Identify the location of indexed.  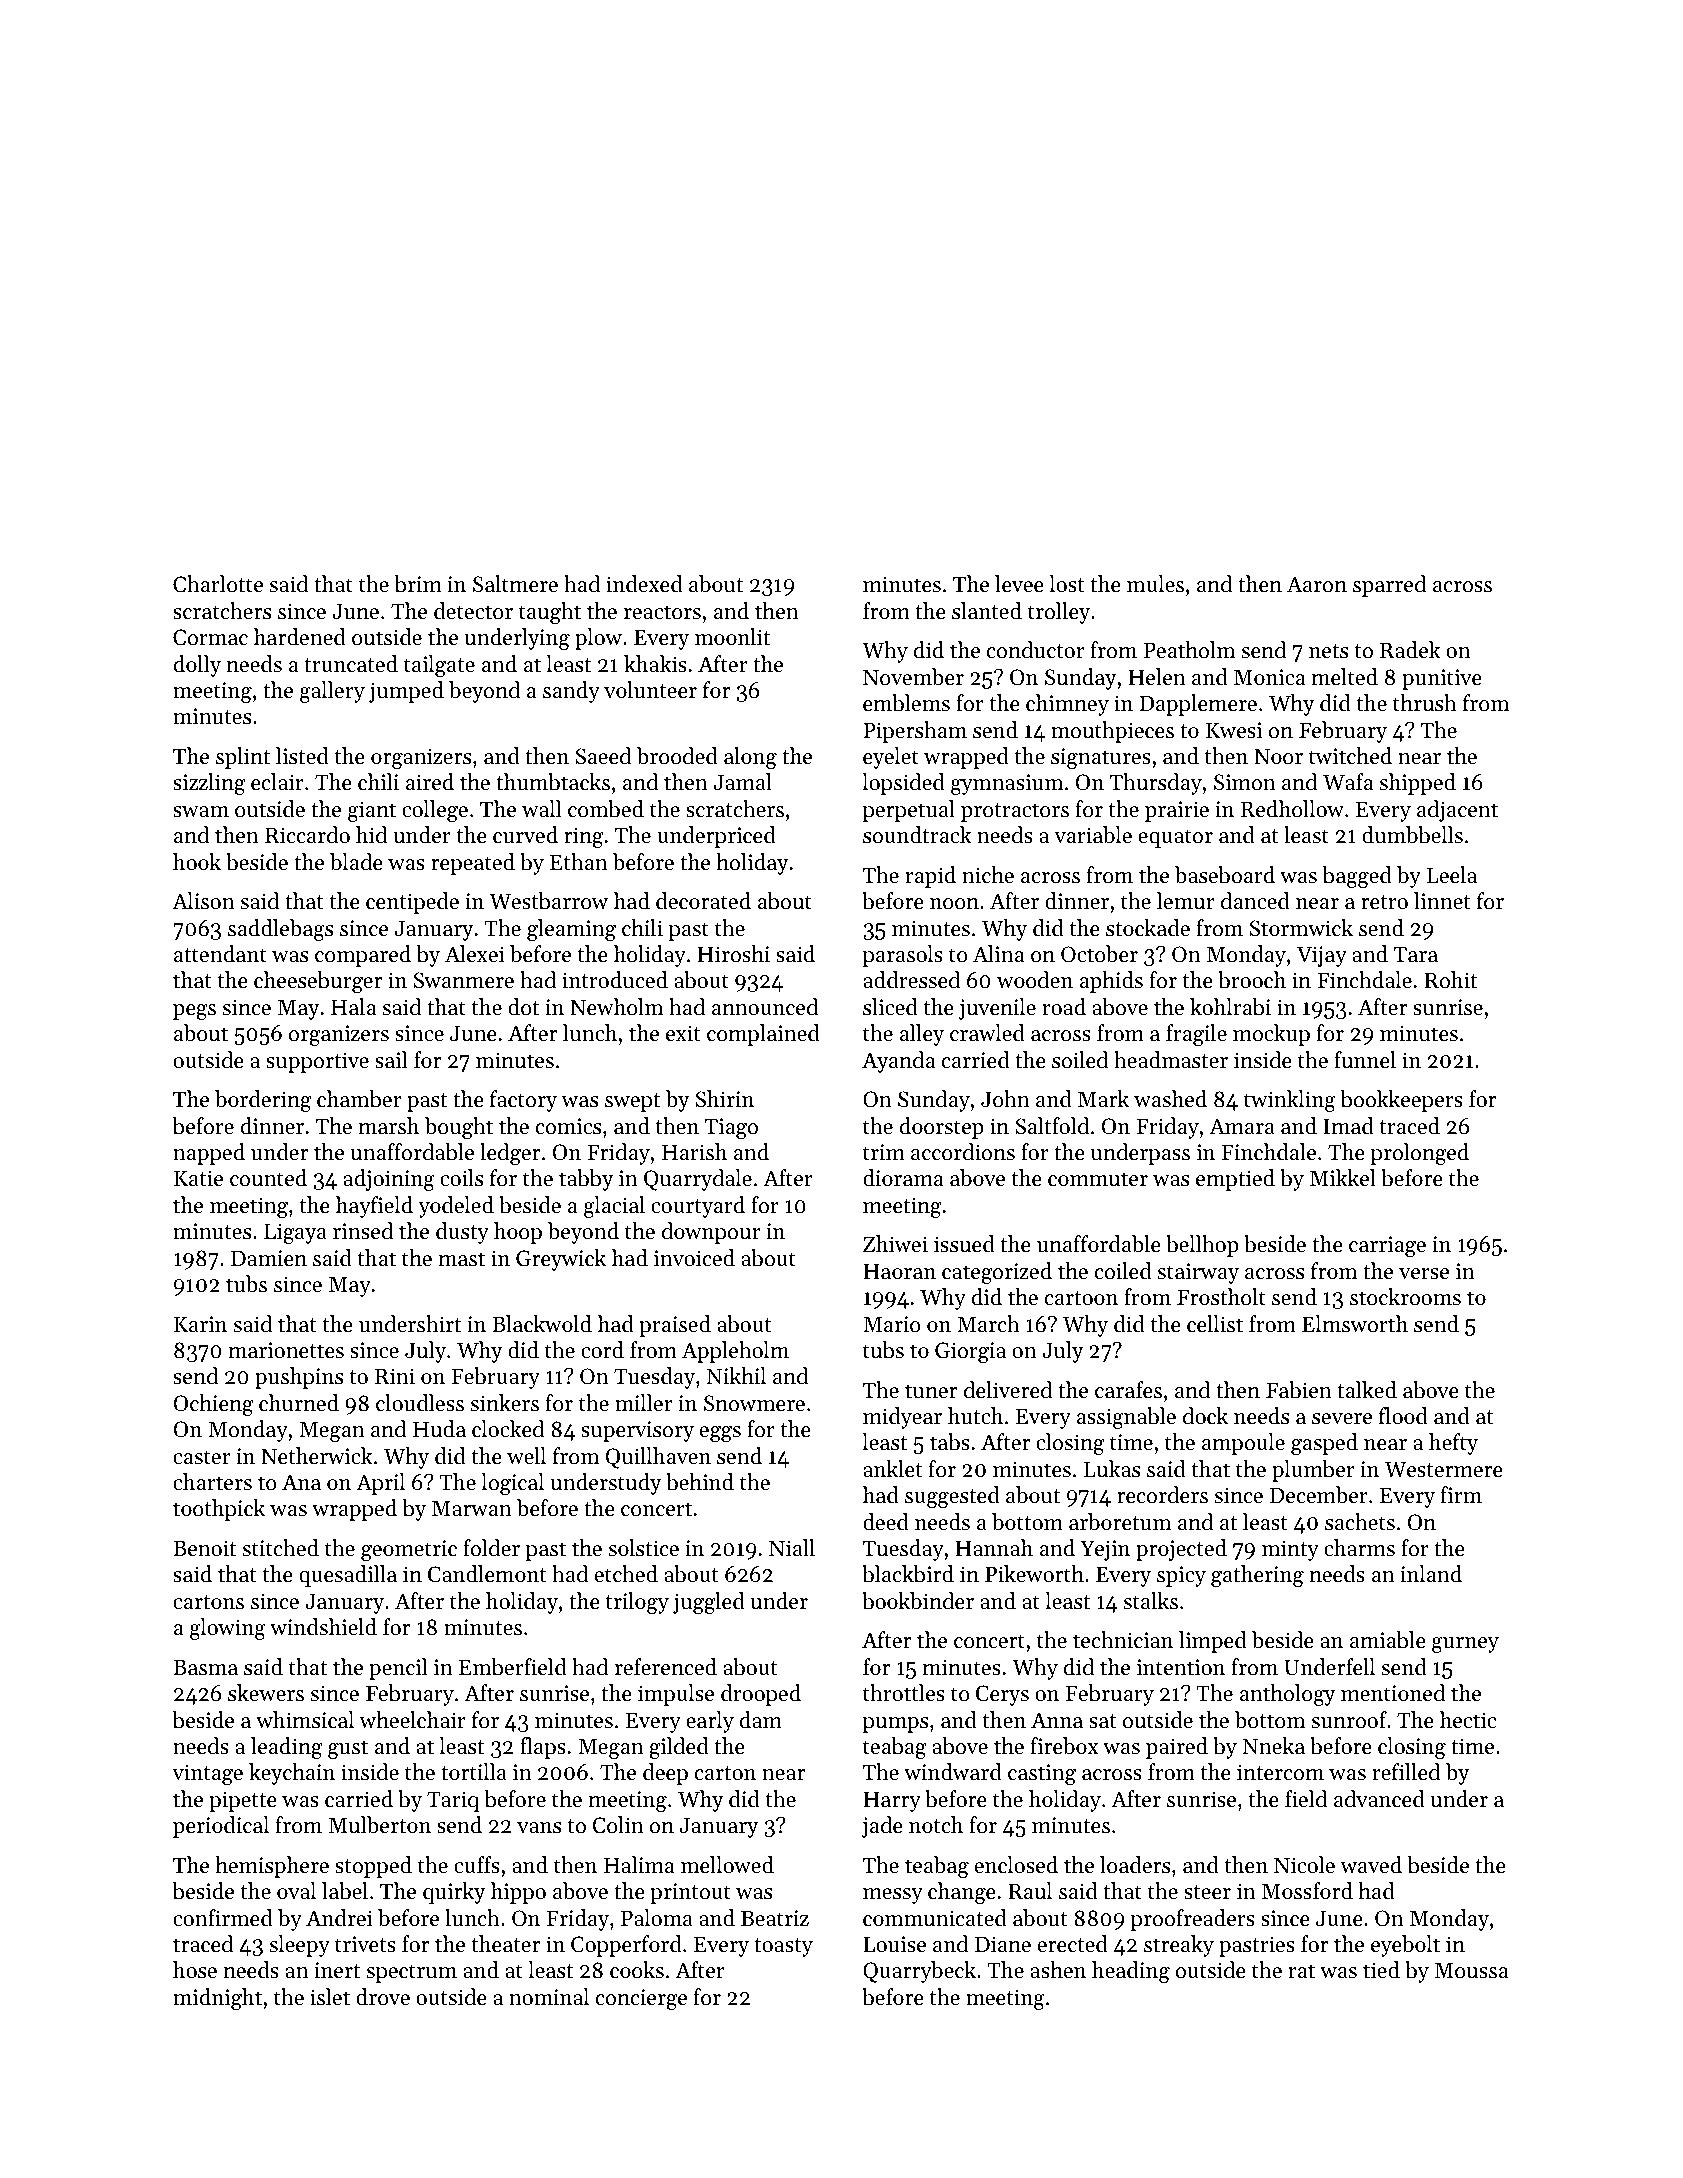
(644, 584).
